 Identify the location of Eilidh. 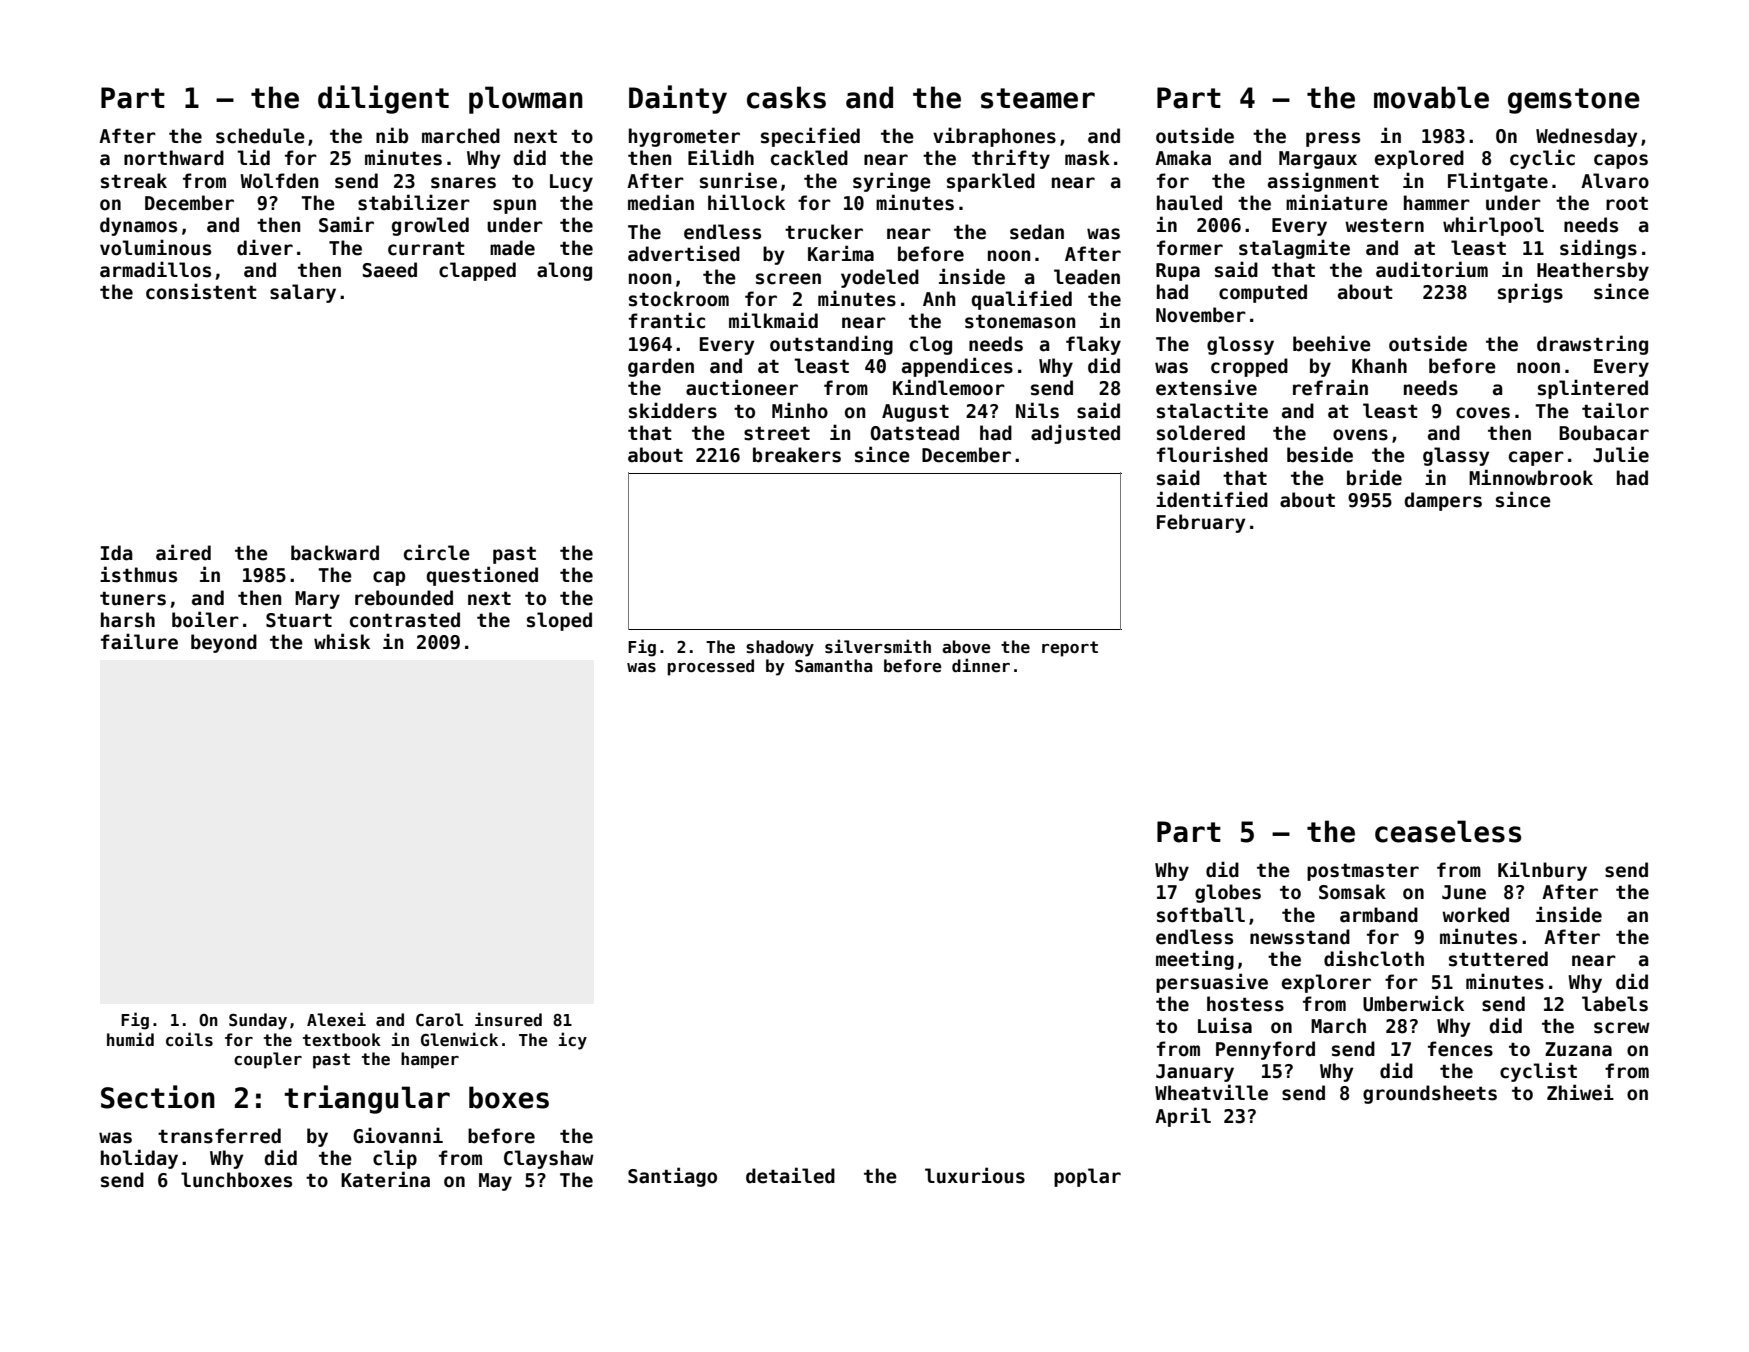
(721, 157).
